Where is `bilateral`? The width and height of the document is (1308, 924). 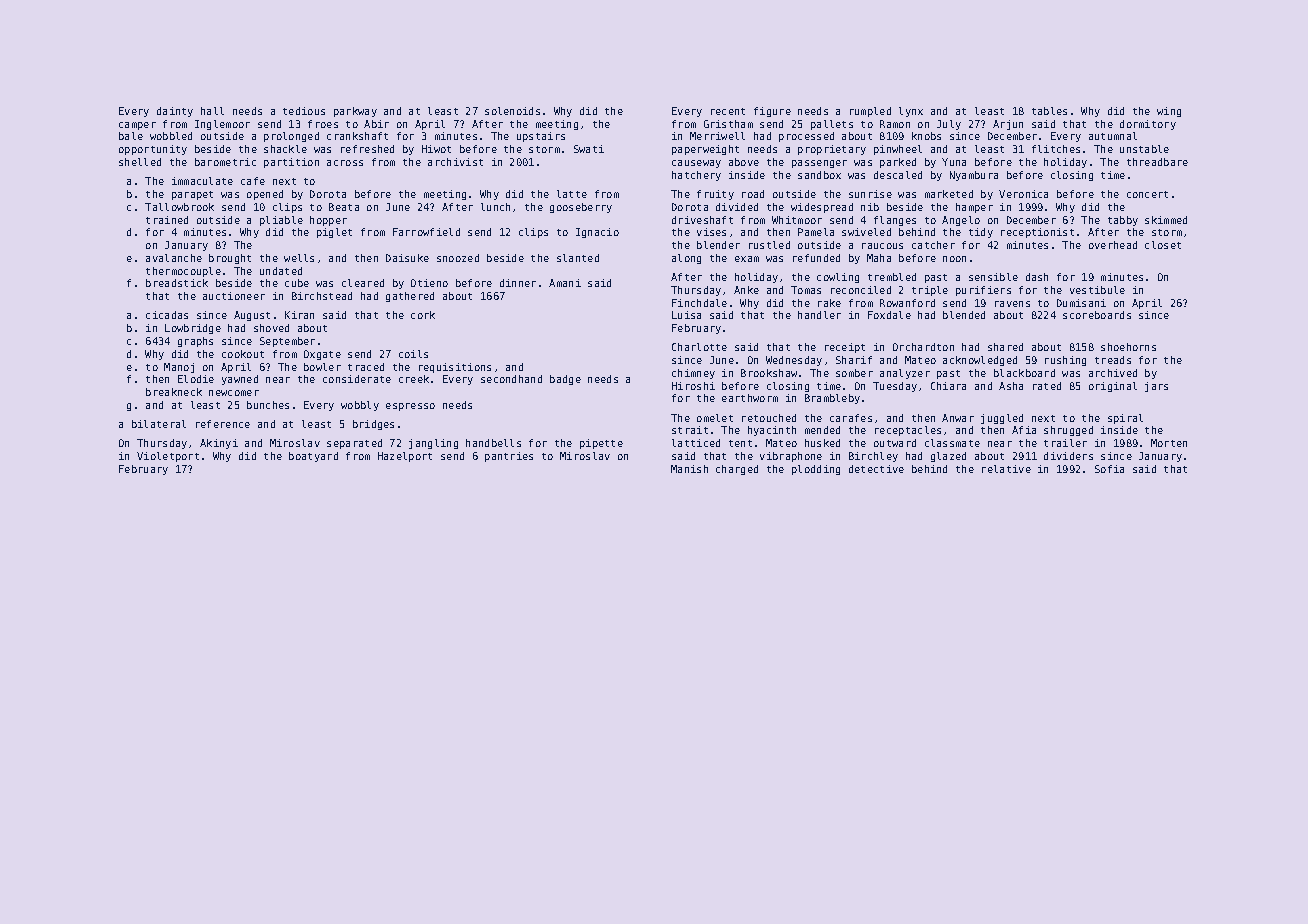 bilateral is located at coordinates (159, 424).
